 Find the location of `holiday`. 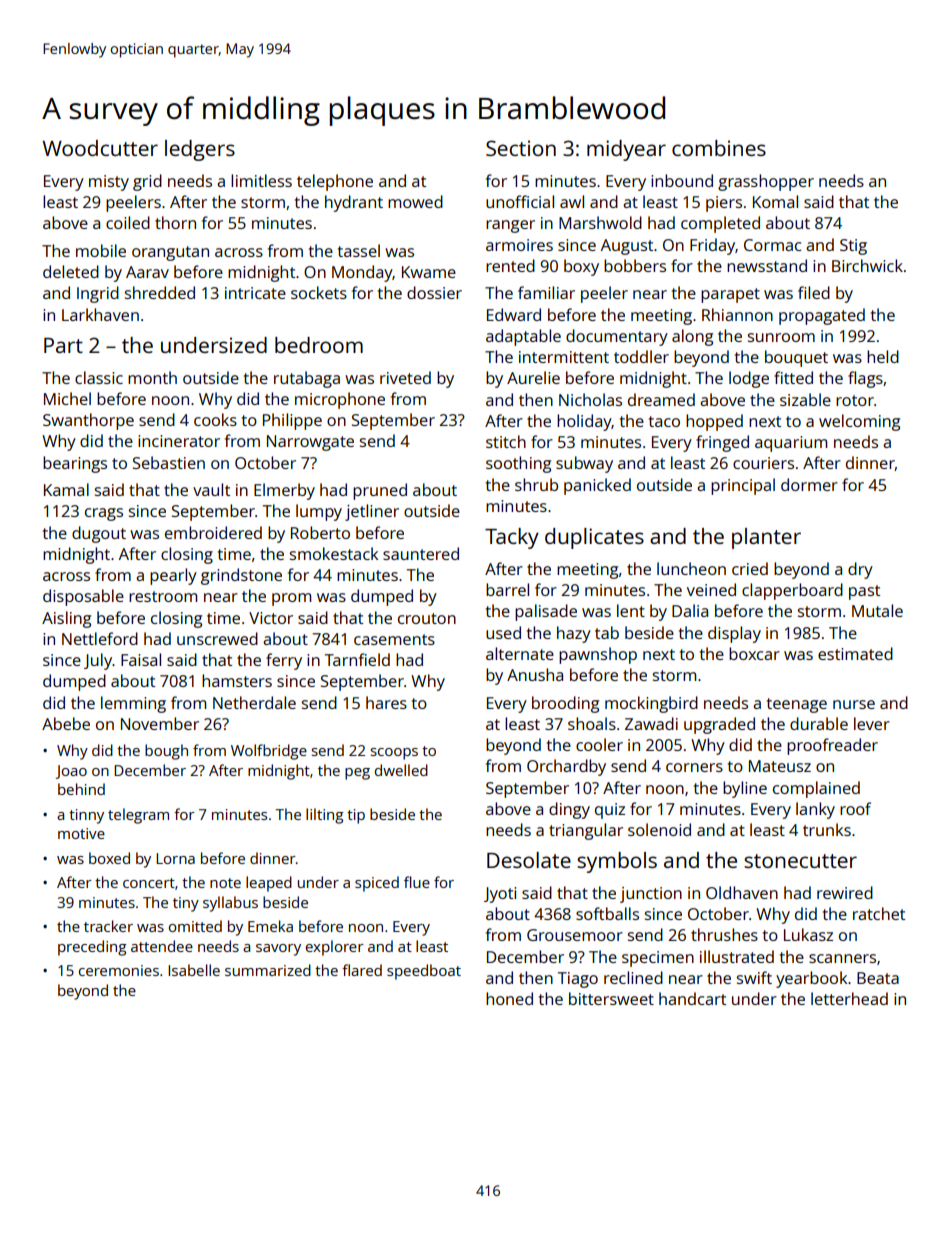

holiday is located at coordinates (584, 422).
